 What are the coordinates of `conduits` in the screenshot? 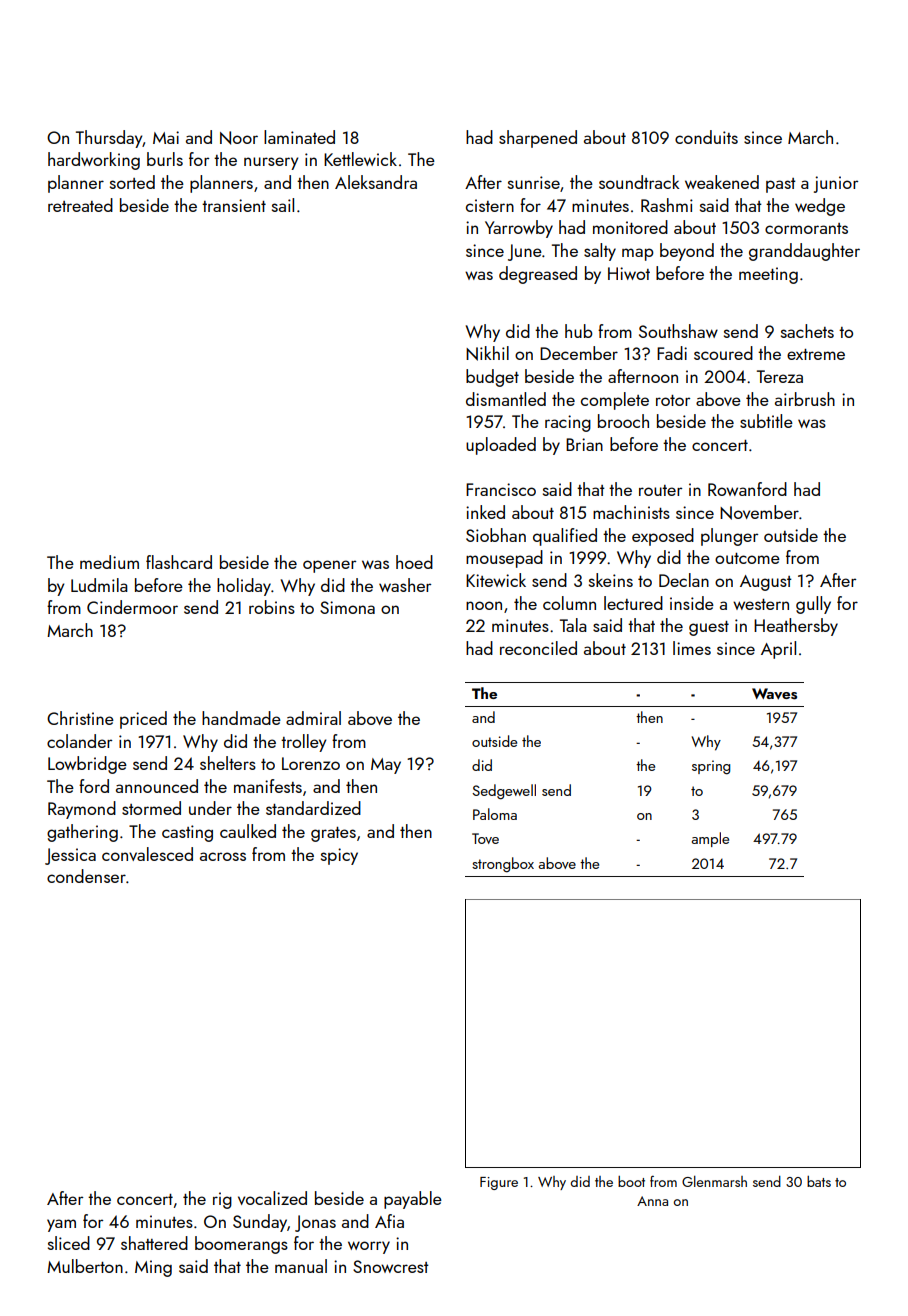 It's located at (706, 137).
